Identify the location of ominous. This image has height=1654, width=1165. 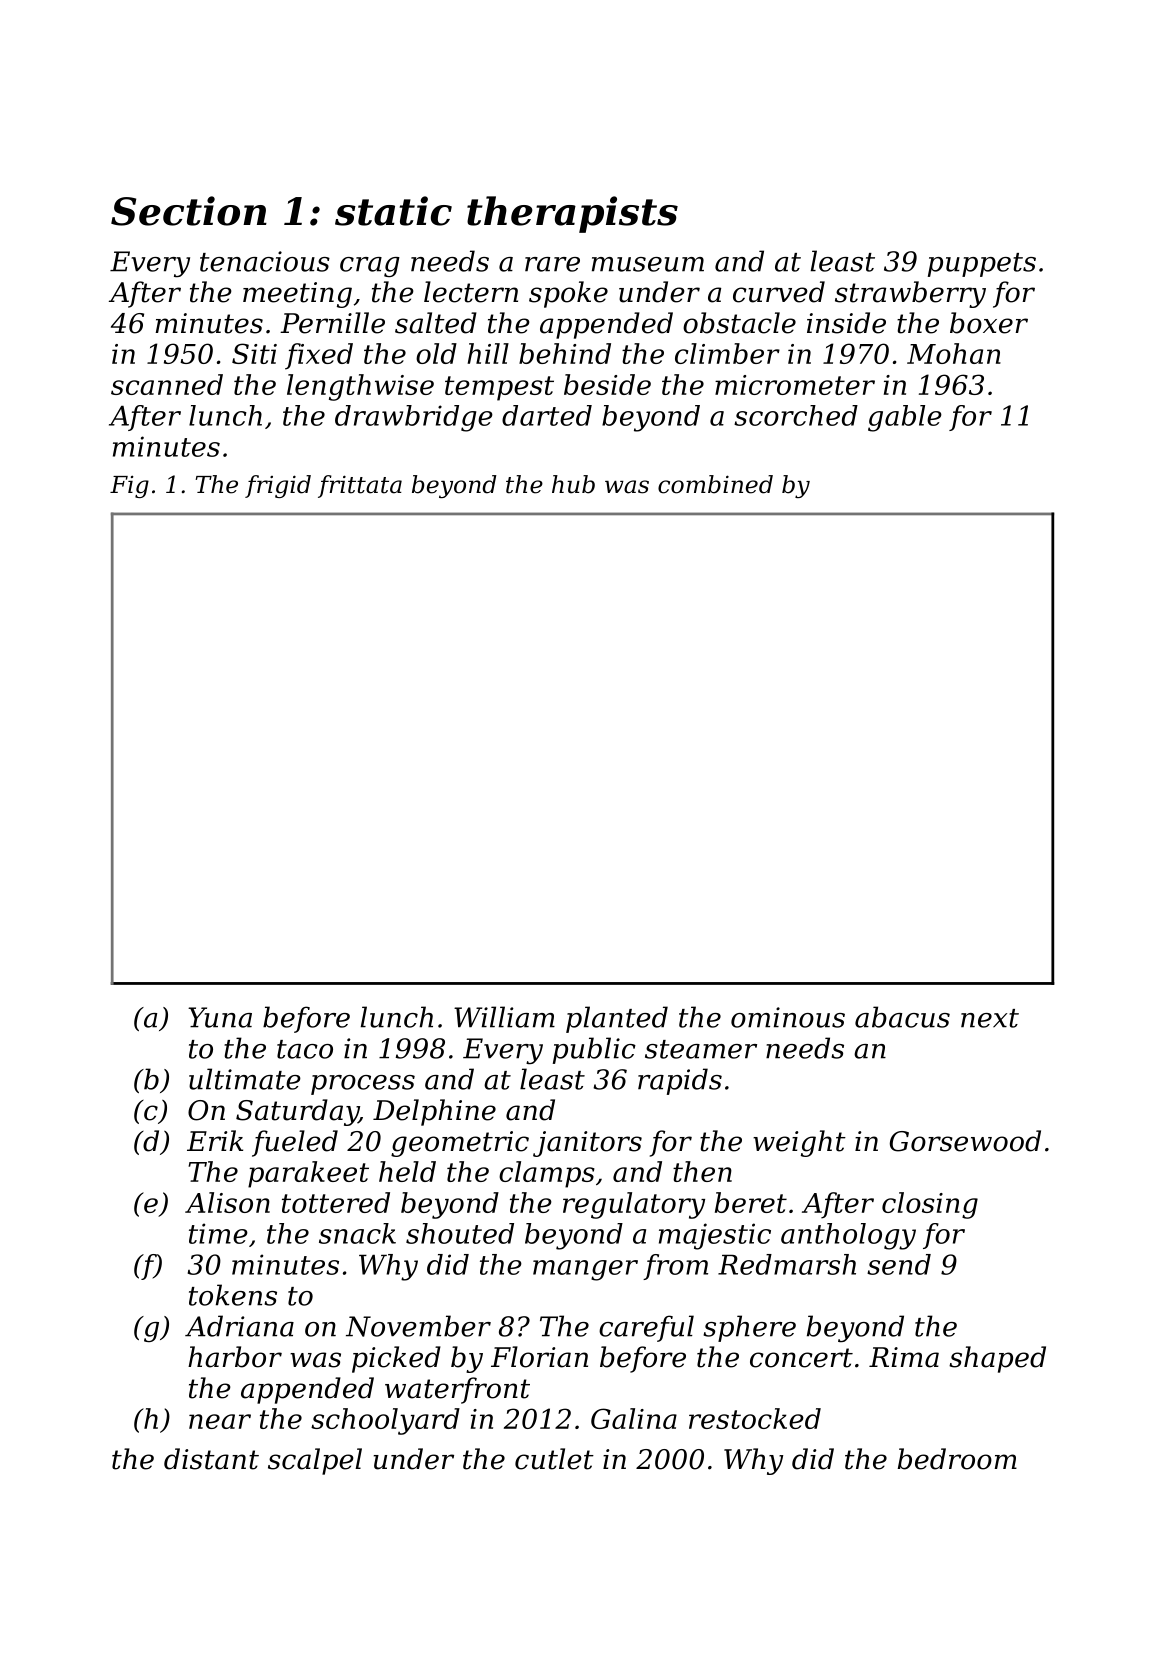
(788, 1017).
